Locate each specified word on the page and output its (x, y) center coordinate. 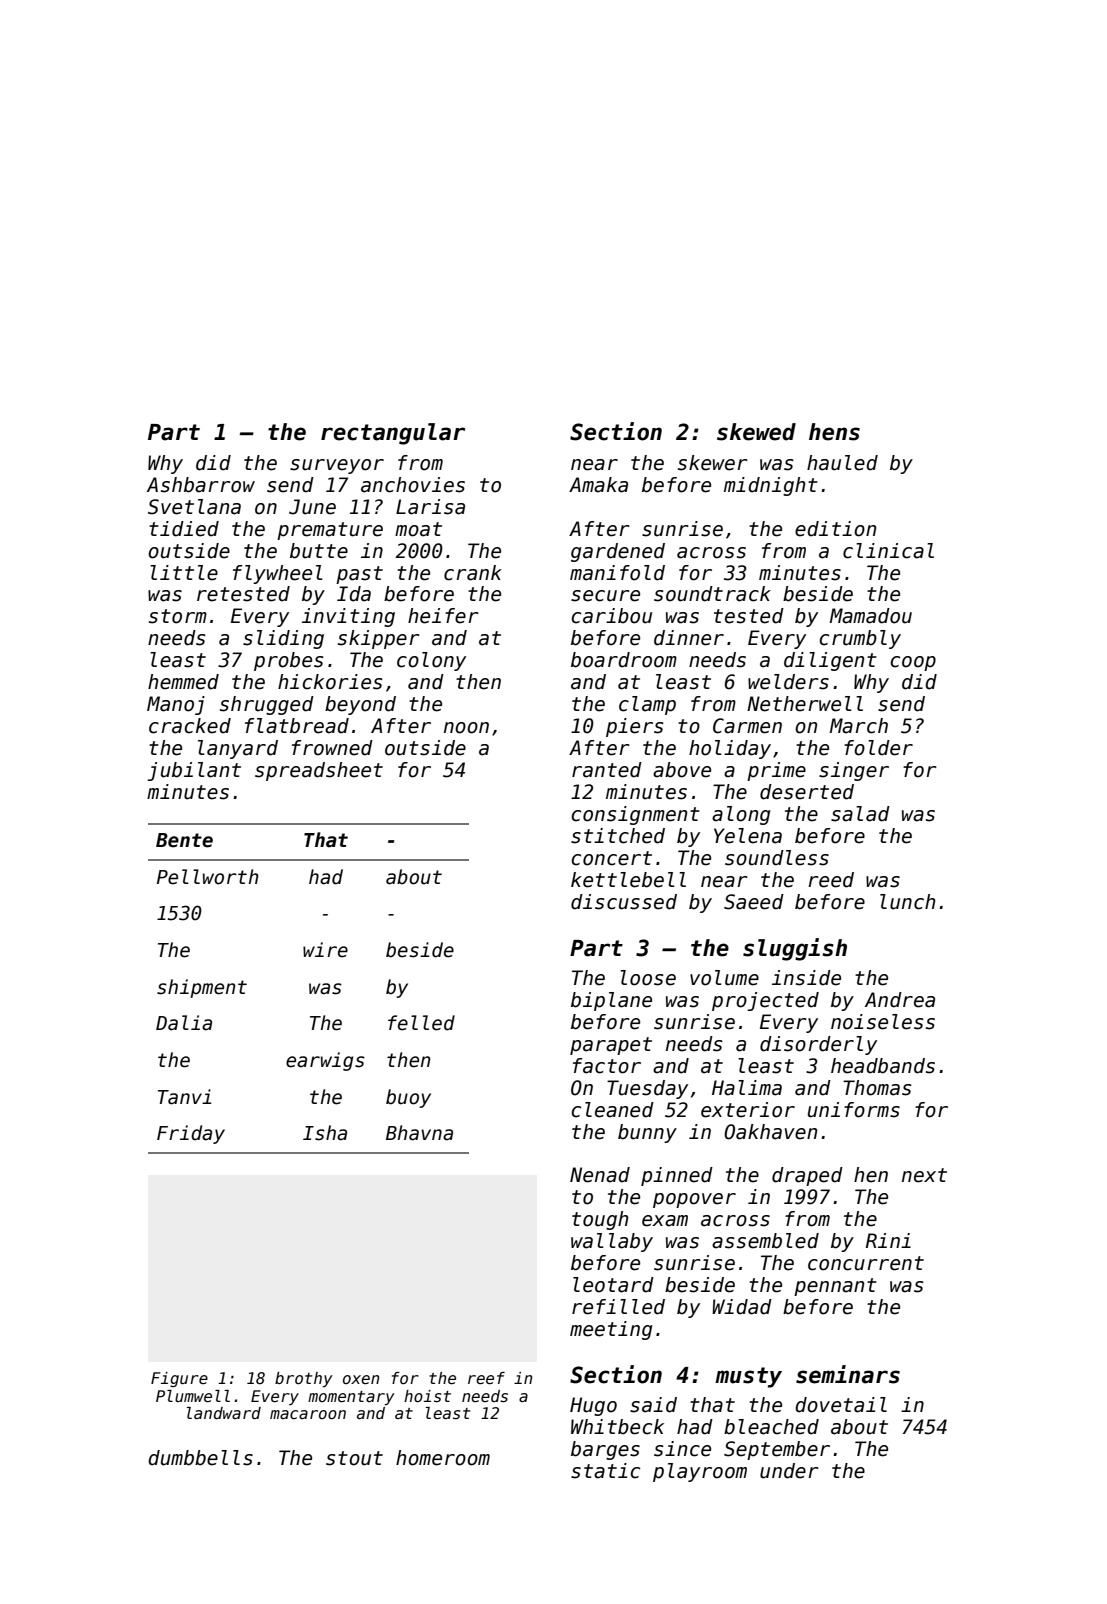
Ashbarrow (201, 485)
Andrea (900, 1000)
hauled (842, 463)
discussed (624, 902)
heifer (443, 616)
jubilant (194, 771)
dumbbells (200, 1458)
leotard (613, 1285)
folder (878, 748)
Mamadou (871, 616)
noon (466, 728)
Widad (742, 1307)
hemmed (183, 682)
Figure (179, 1379)
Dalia (184, 1023)
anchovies (413, 485)
